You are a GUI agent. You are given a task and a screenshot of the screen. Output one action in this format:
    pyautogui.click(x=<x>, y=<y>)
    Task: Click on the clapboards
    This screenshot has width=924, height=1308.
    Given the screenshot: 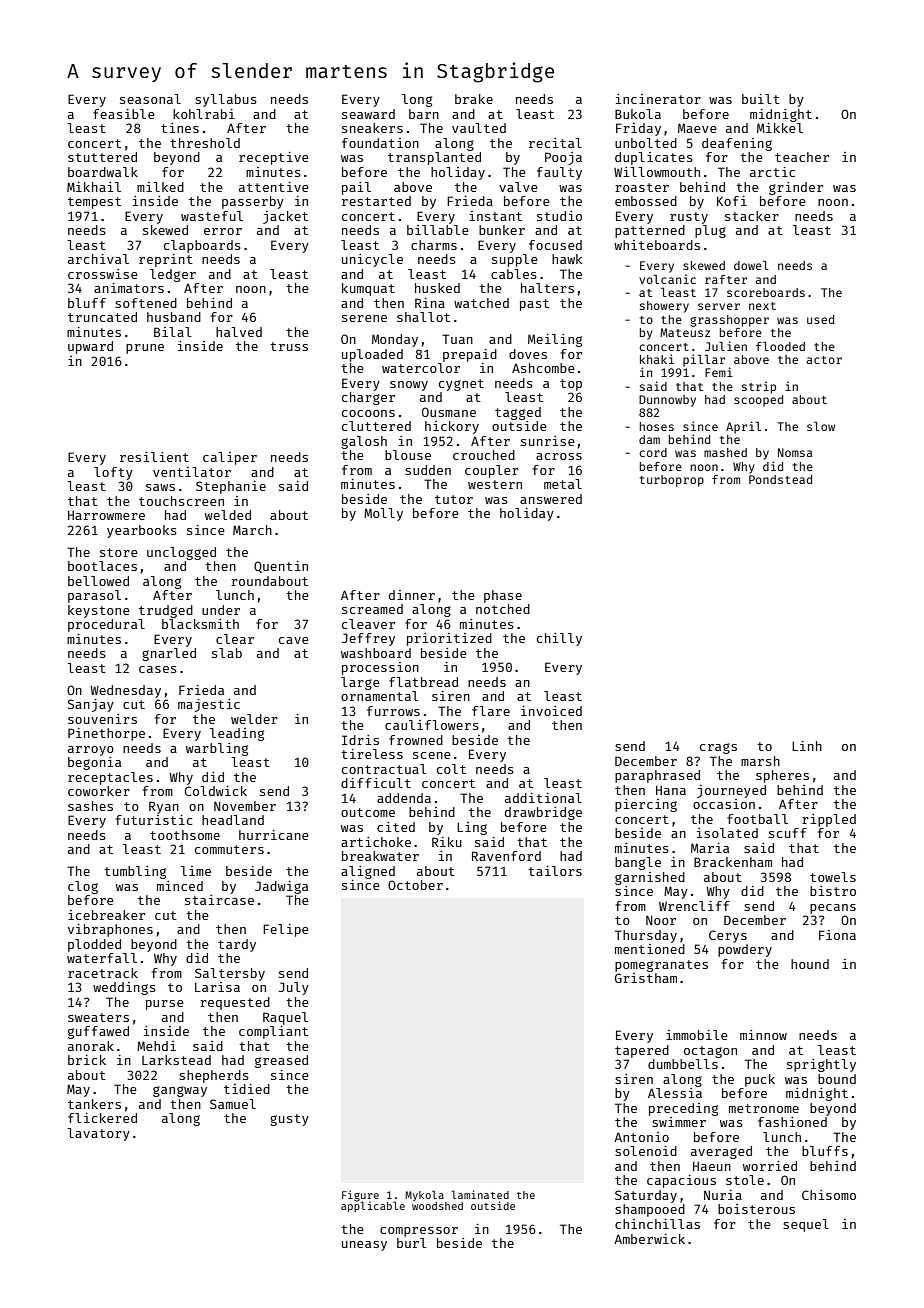 What is the action you would take?
    pyautogui.click(x=202, y=246)
